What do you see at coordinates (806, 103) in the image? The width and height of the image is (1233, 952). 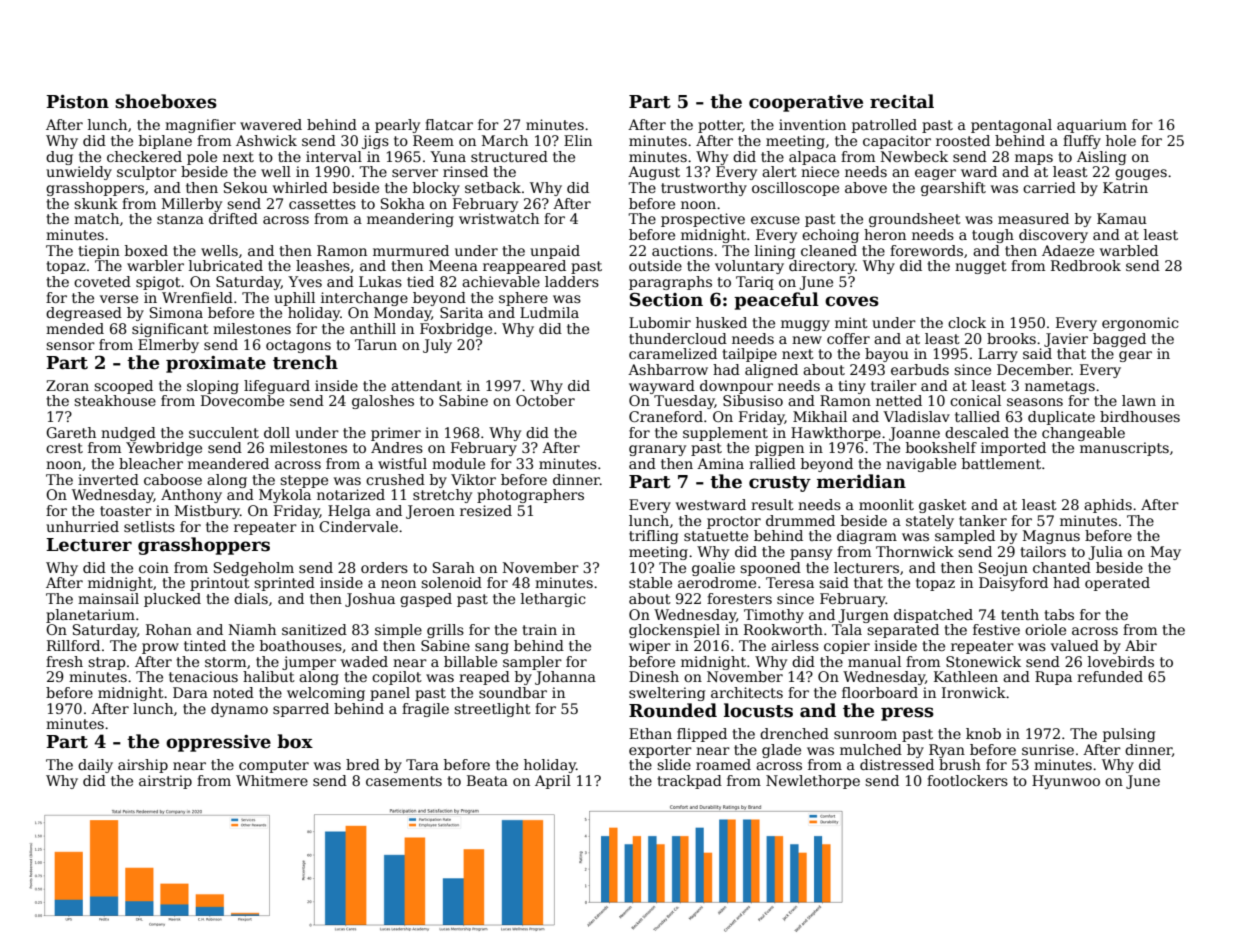 I see `cooperative` at bounding box center [806, 103].
